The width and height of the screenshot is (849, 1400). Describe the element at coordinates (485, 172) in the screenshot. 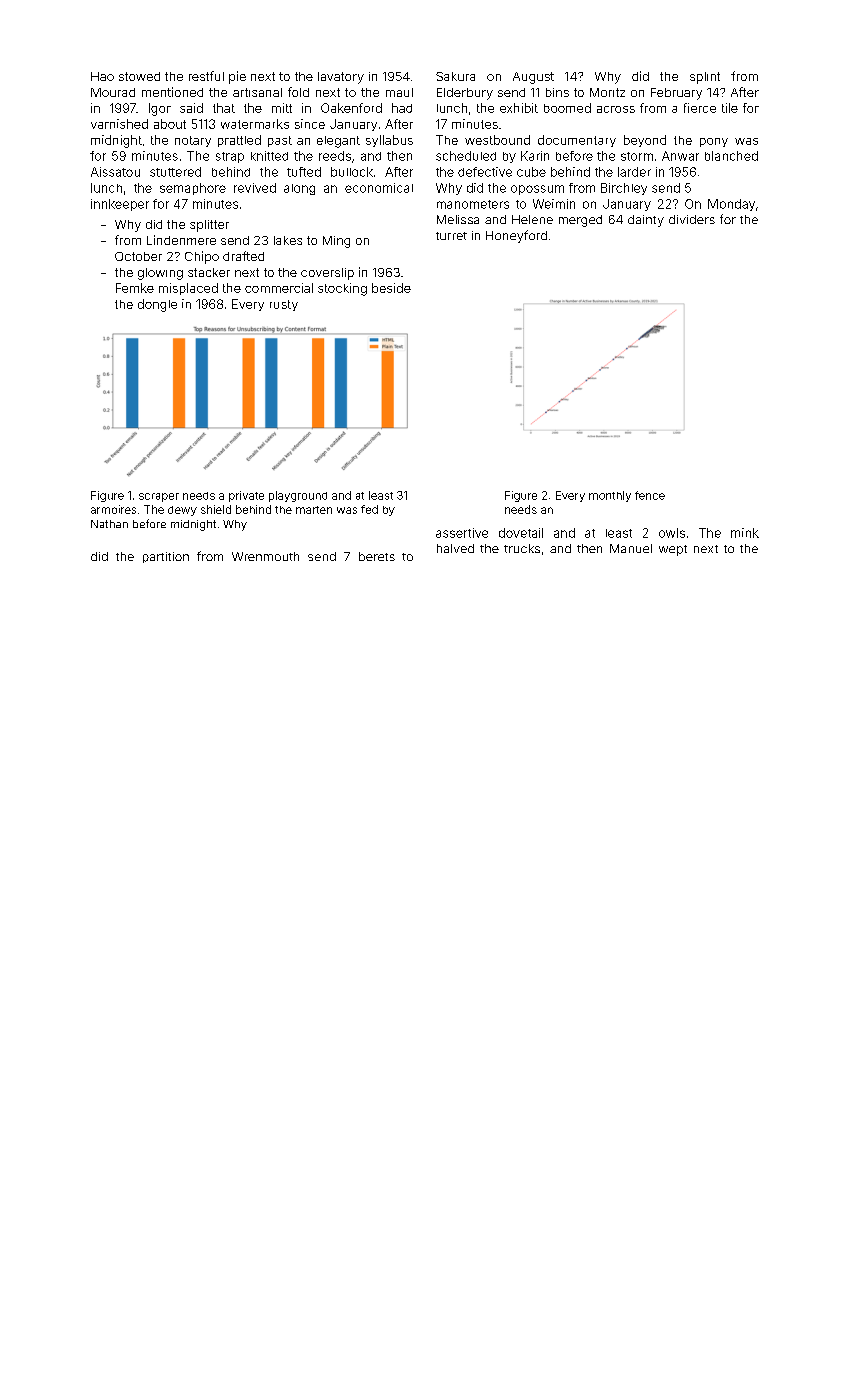

I see `defective` at that location.
